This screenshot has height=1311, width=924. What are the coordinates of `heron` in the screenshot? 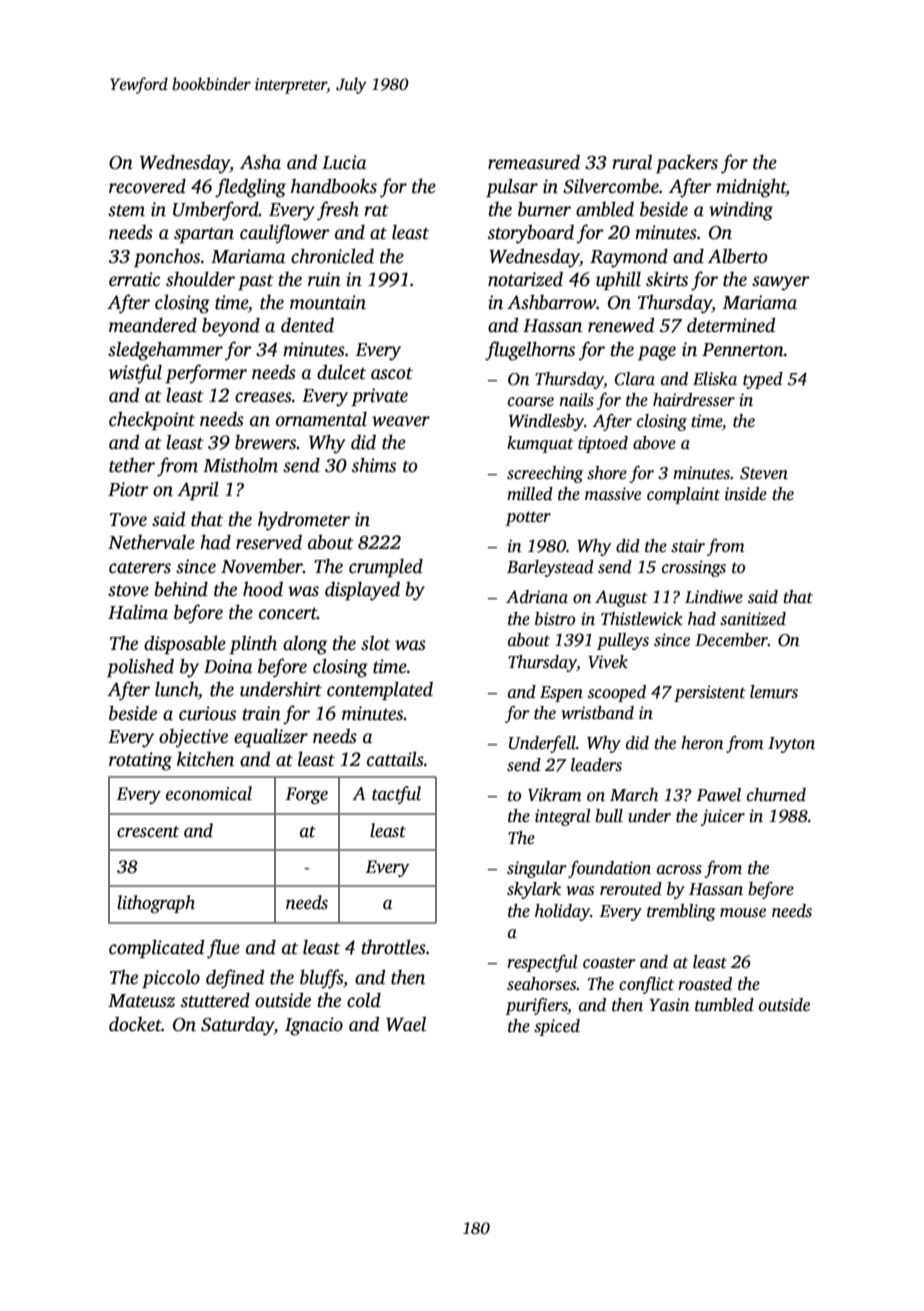 It's located at (702, 743).
